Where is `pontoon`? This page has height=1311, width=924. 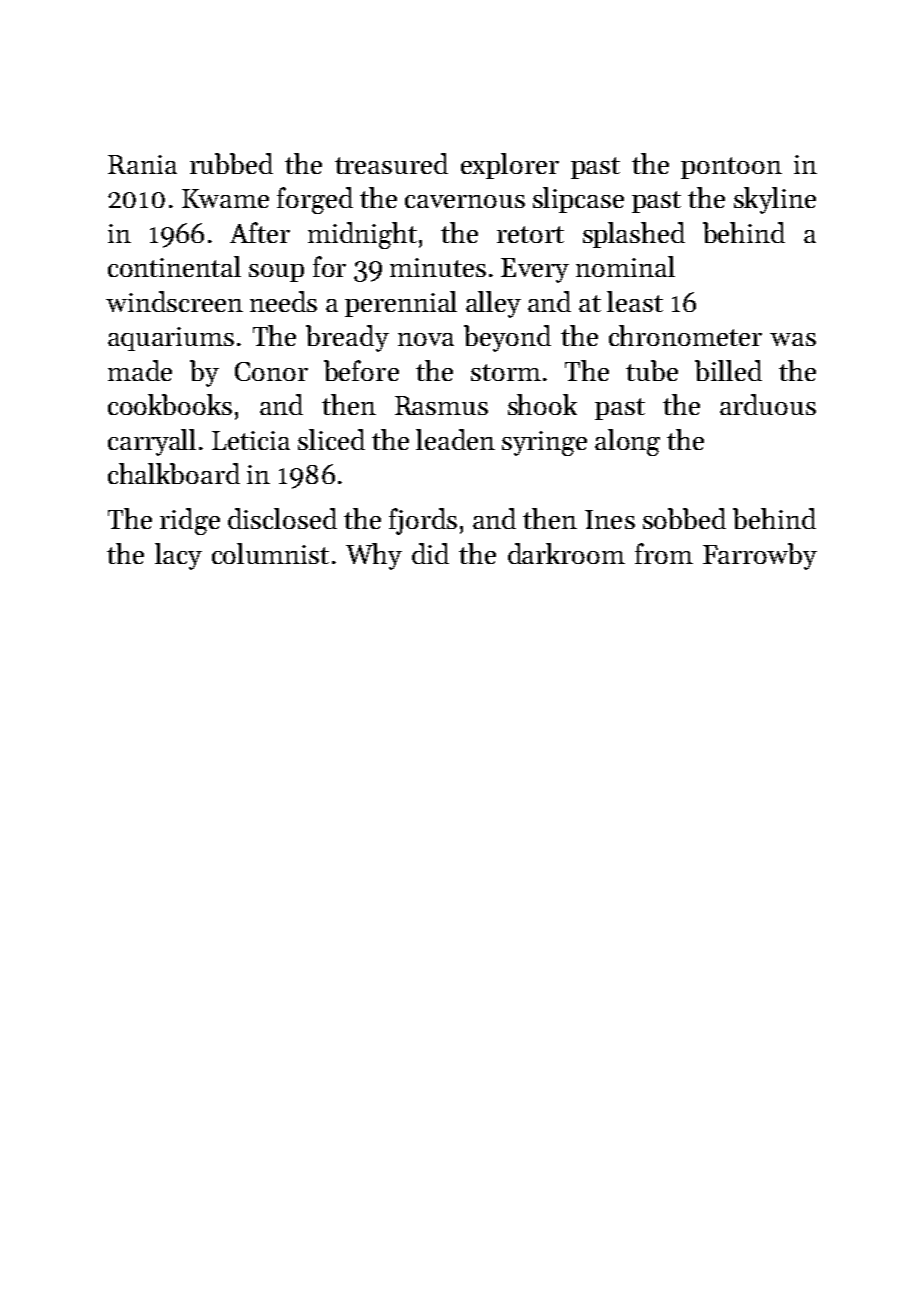
pontoon is located at coordinates (731, 168).
